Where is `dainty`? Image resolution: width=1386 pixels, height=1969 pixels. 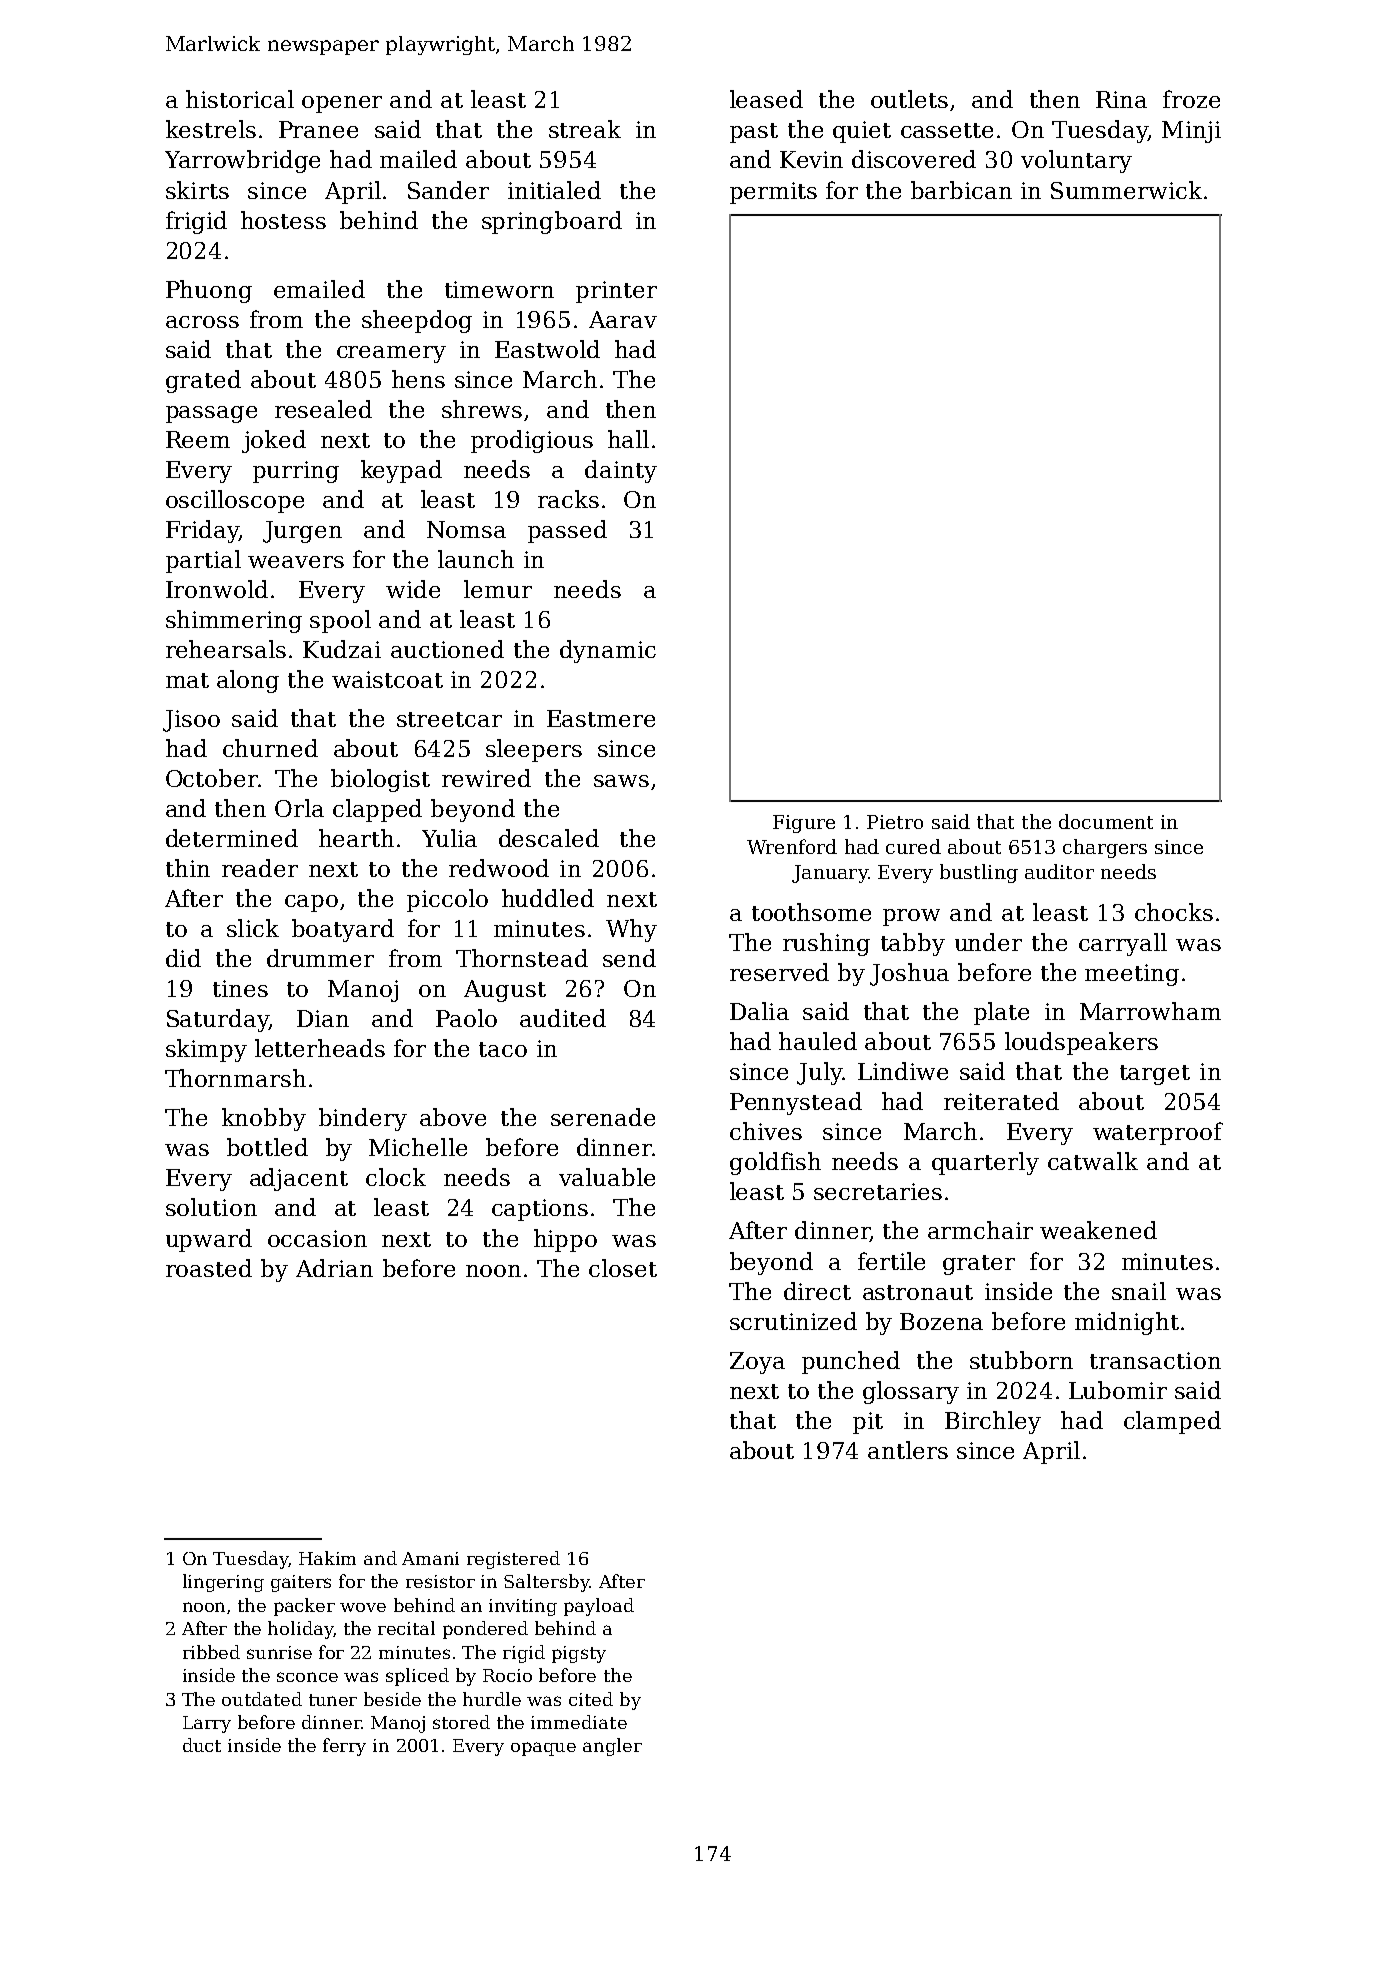 dainty is located at coordinates (621, 471).
